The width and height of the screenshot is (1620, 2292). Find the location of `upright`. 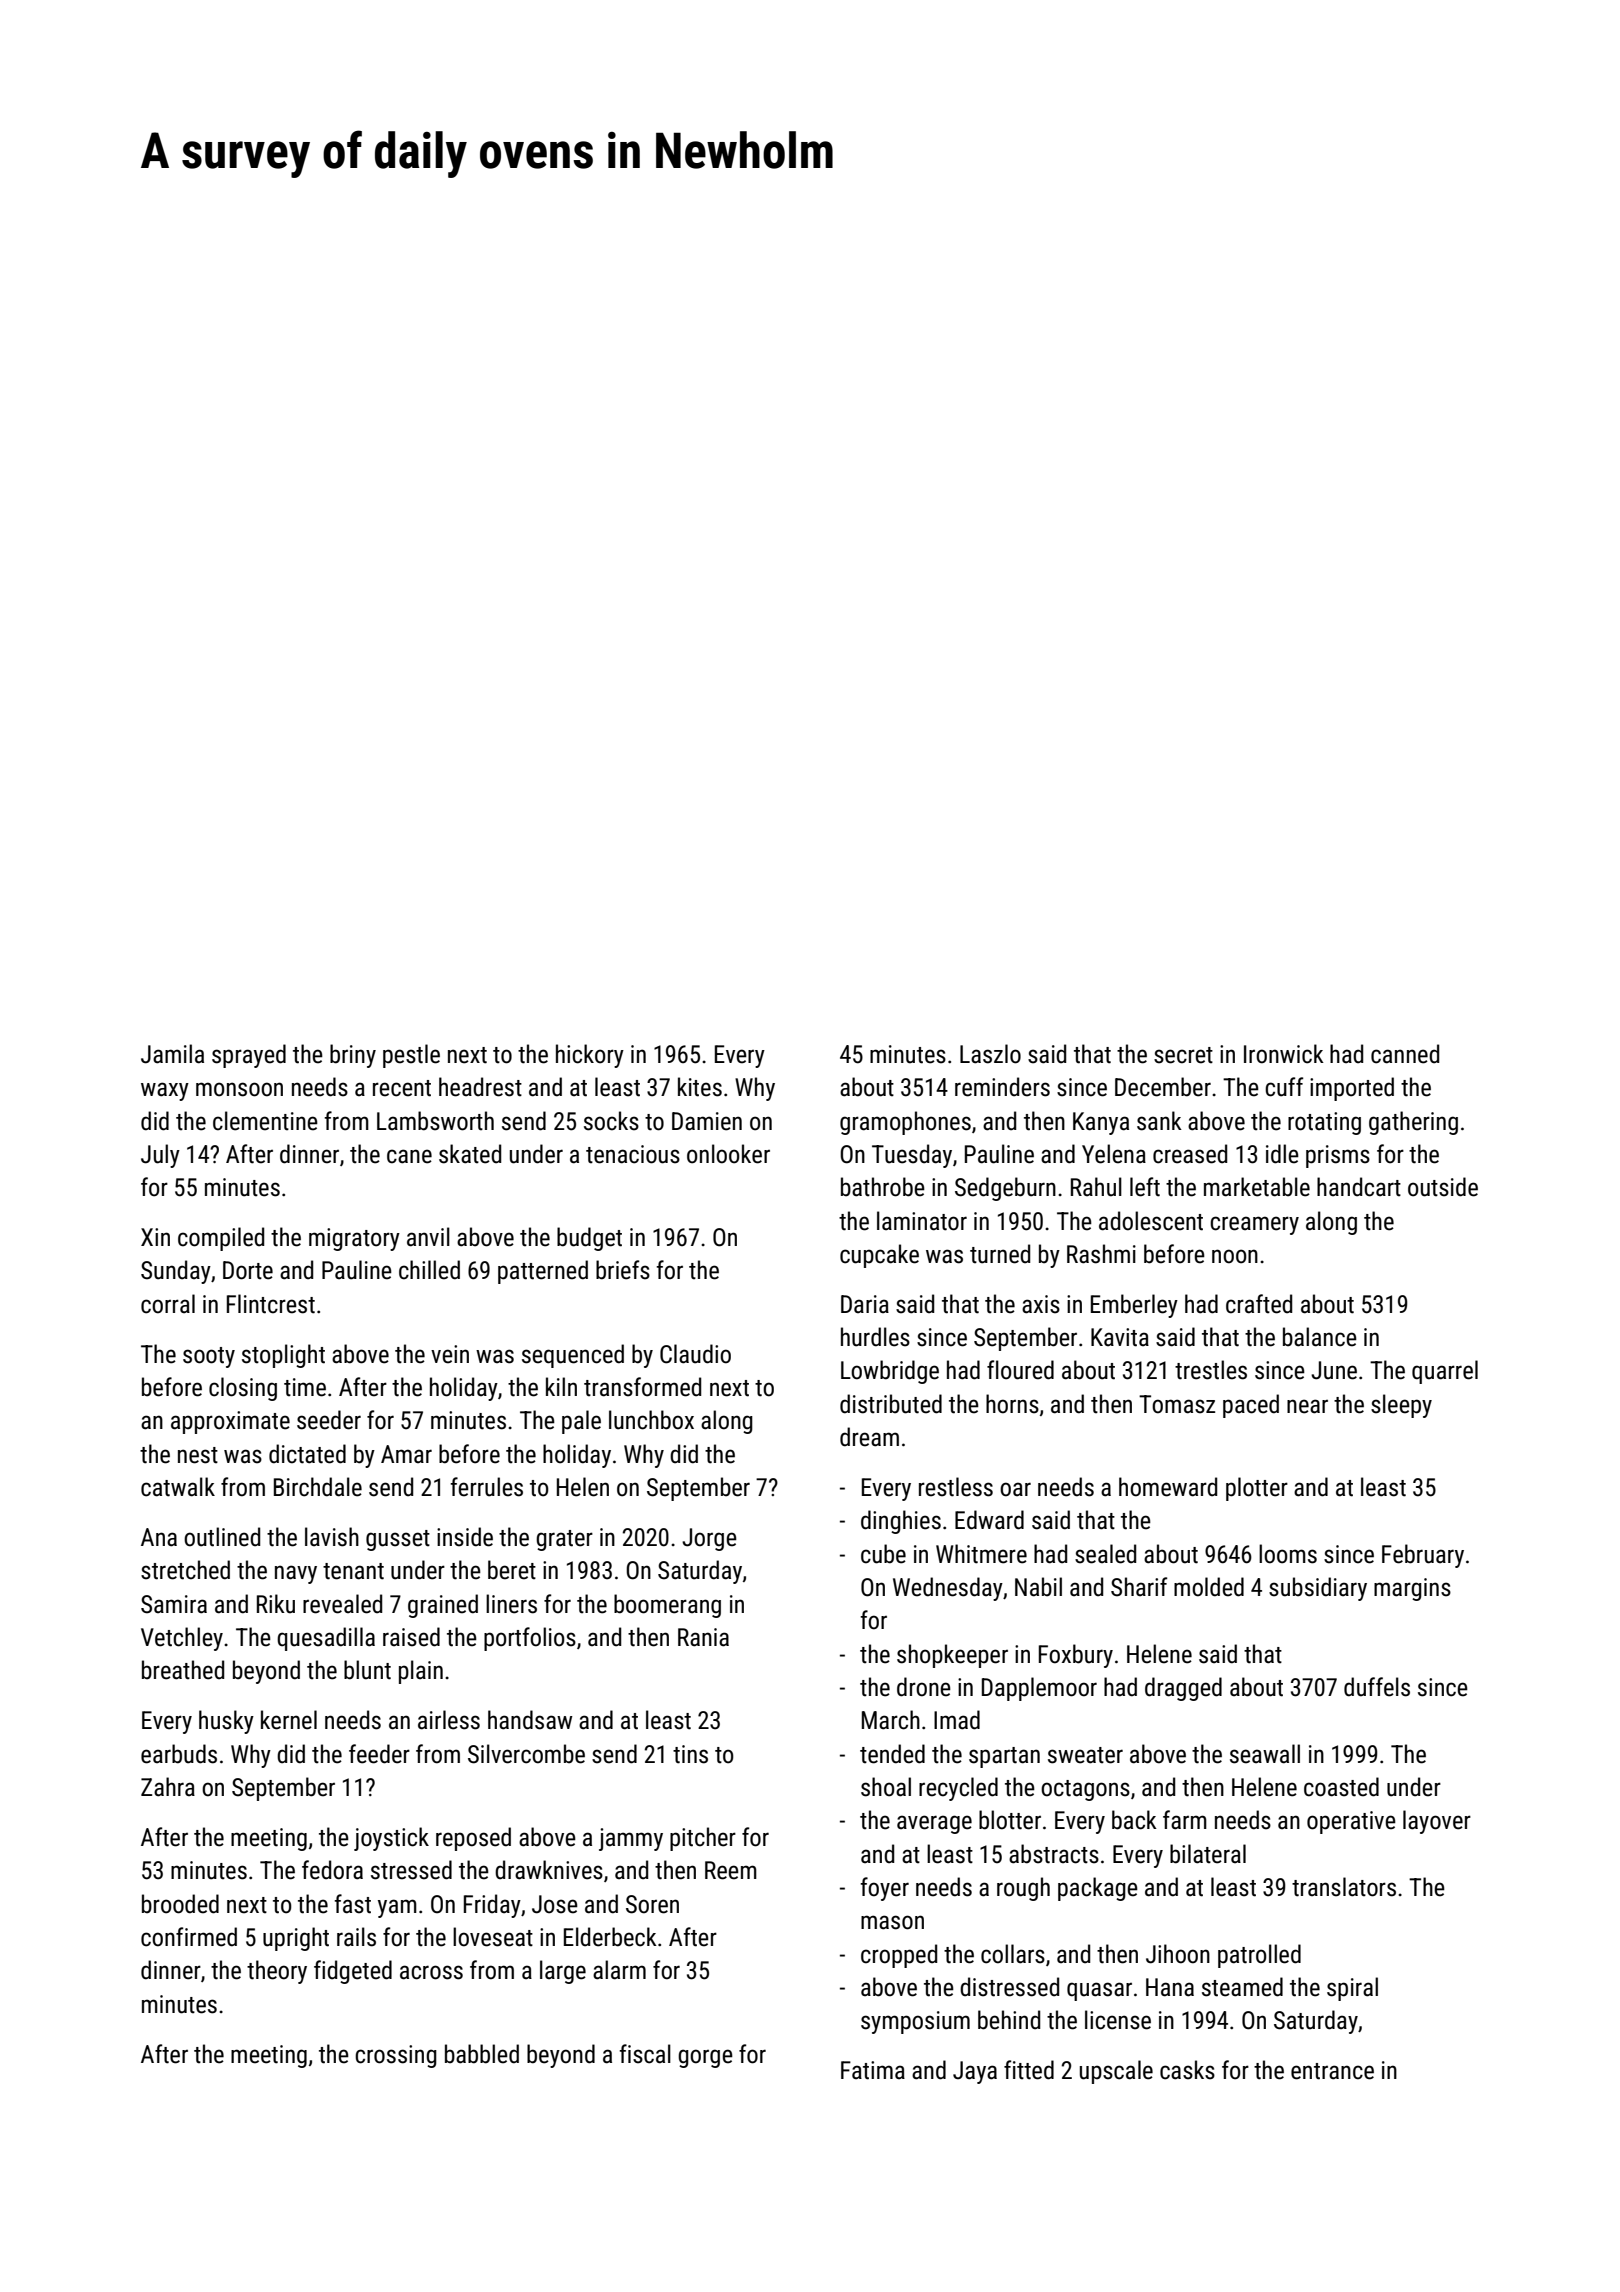

upright is located at coordinates (296, 1939).
